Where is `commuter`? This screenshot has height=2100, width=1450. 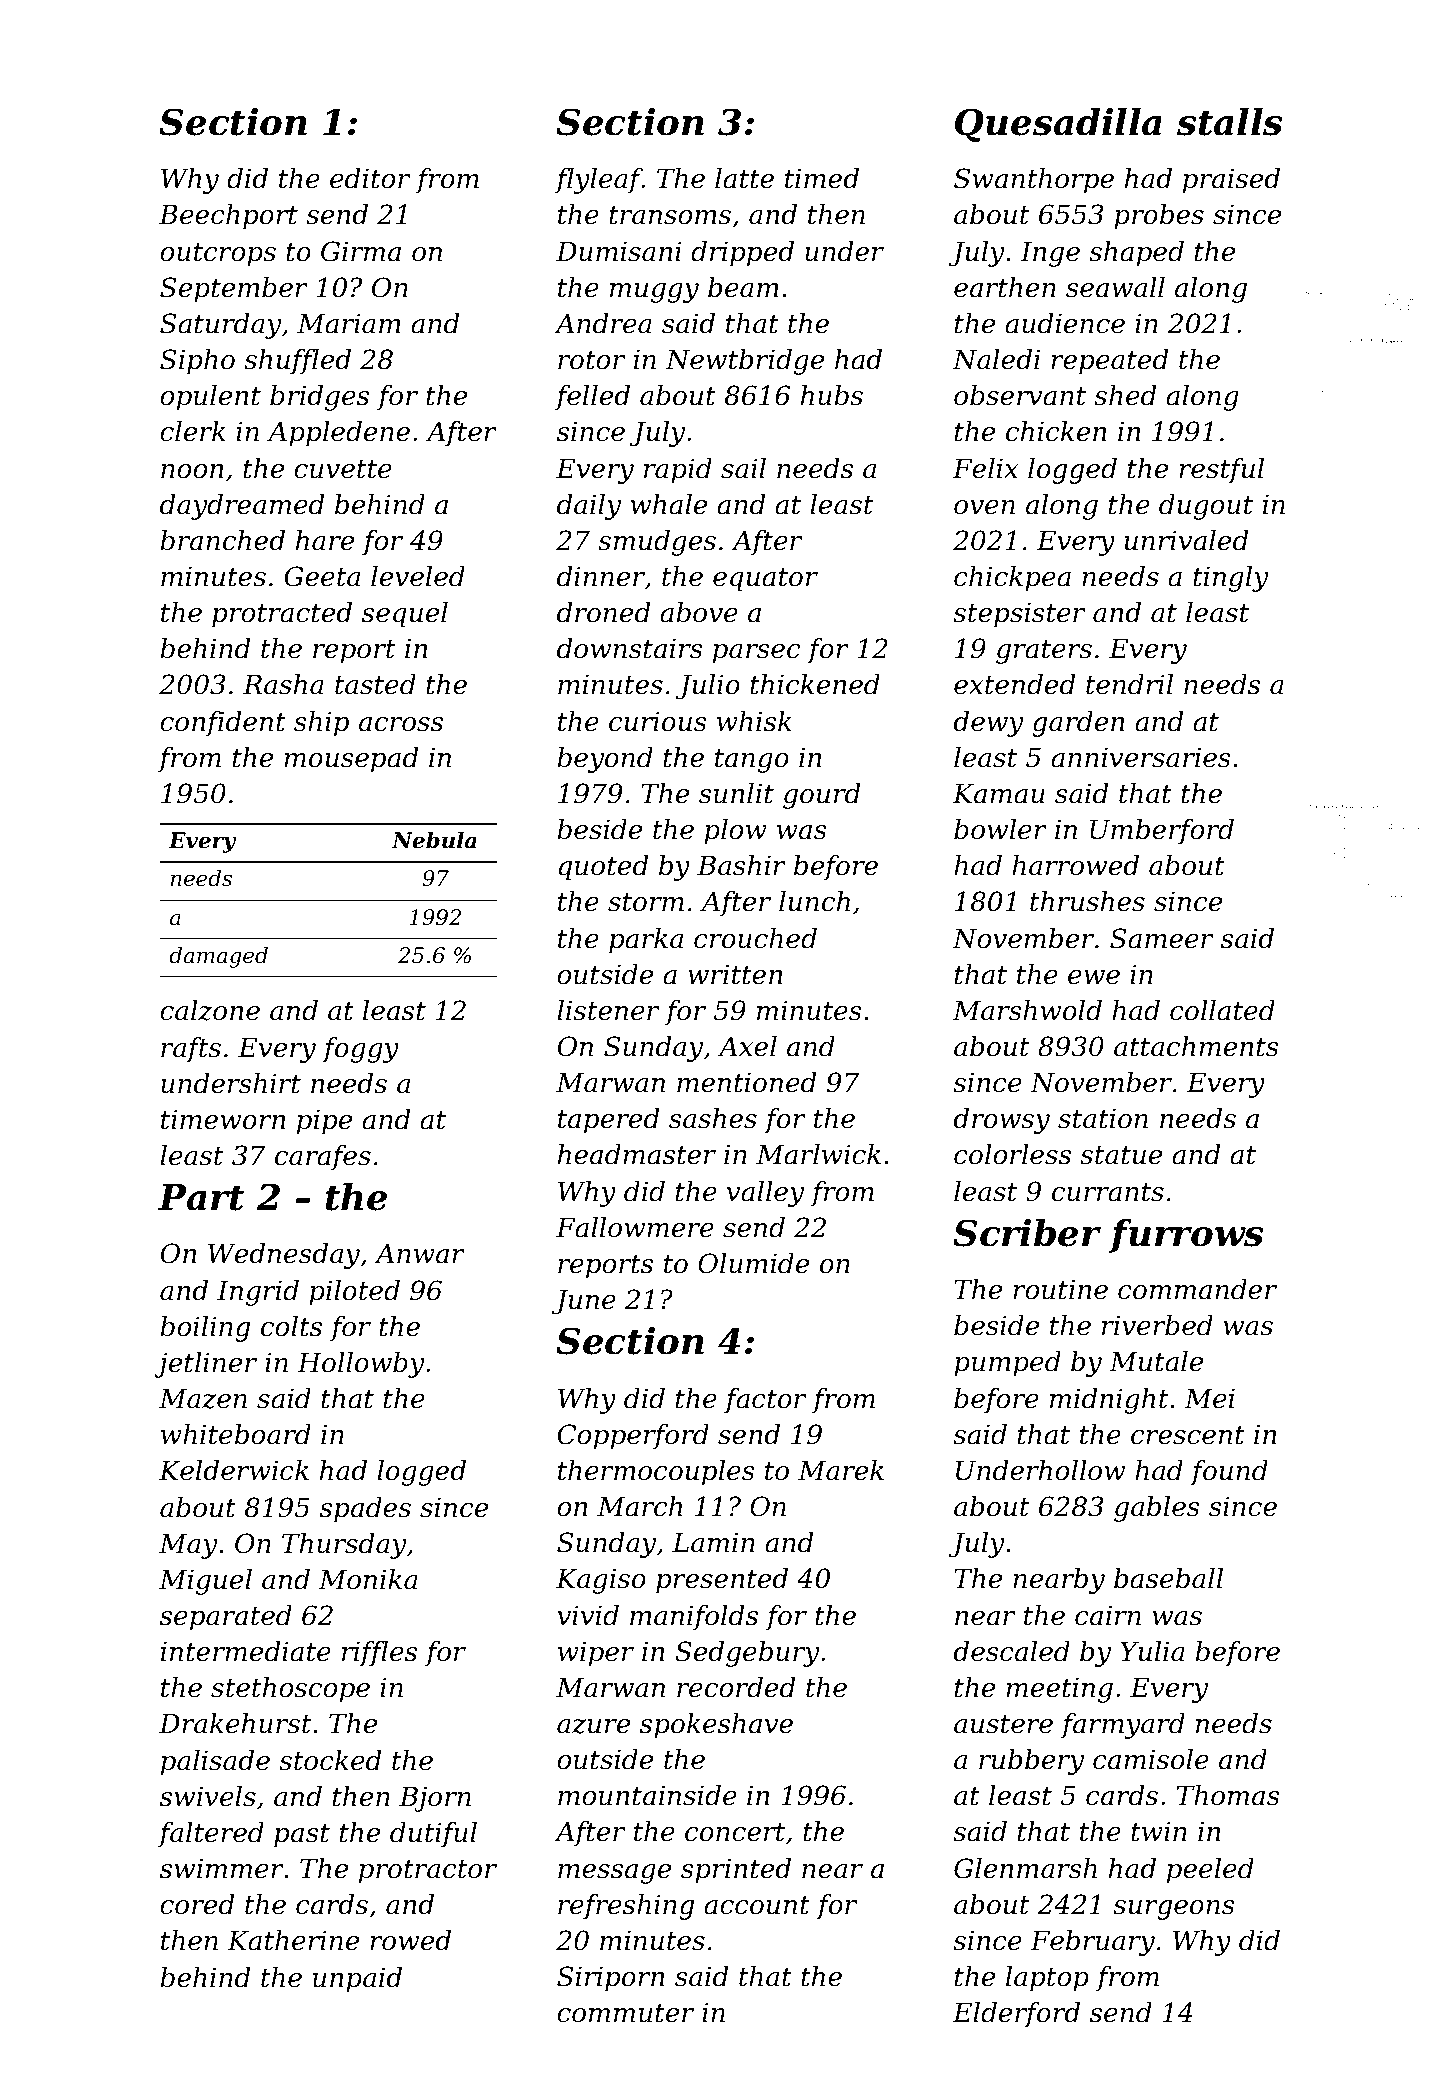
commuter is located at coordinates (625, 2013).
